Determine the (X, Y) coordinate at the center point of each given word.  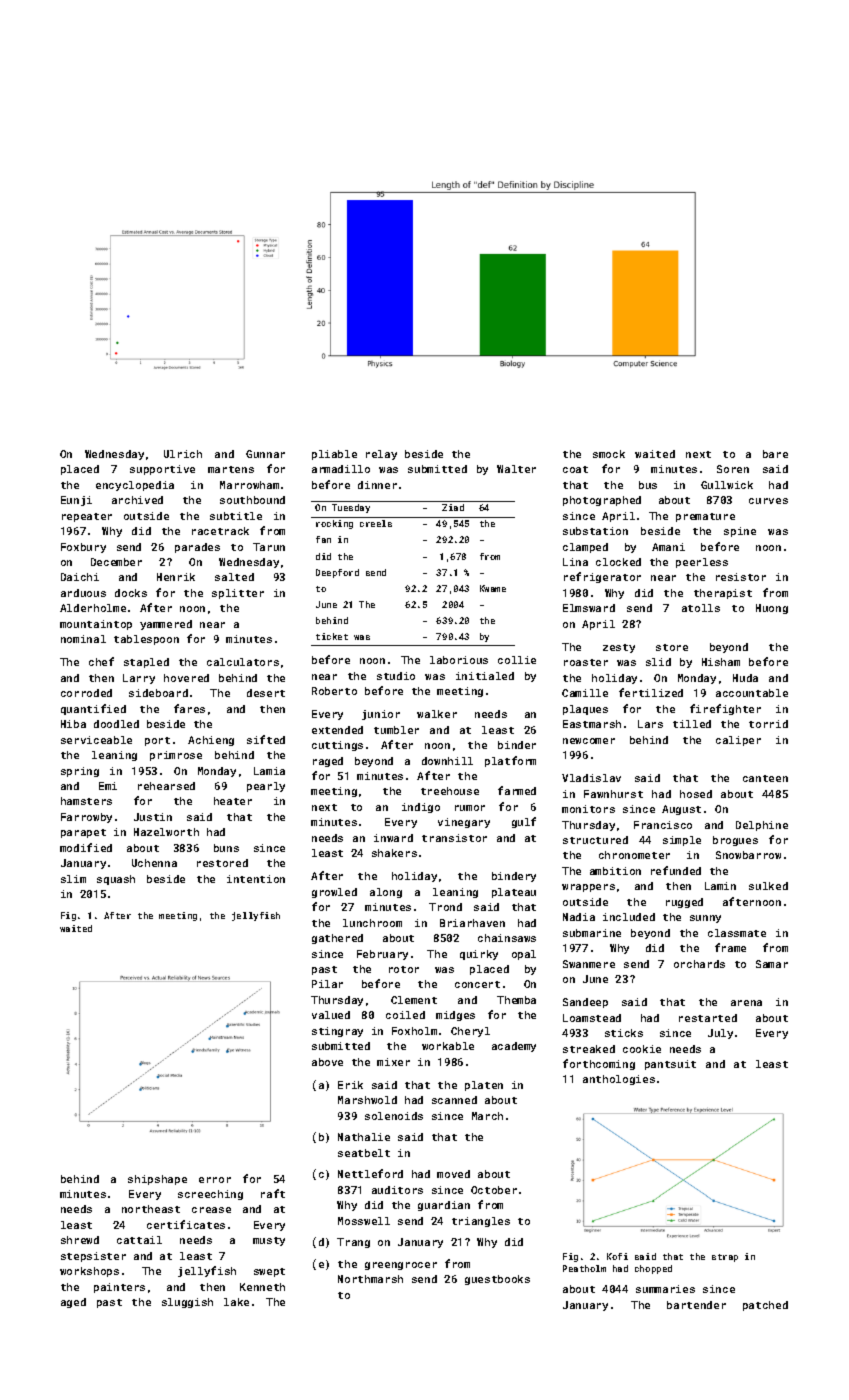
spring (80, 772)
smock (609, 454)
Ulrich (183, 454)
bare (775, 454)
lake (236, 1302)
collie (517, 660)
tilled (692, 724)
